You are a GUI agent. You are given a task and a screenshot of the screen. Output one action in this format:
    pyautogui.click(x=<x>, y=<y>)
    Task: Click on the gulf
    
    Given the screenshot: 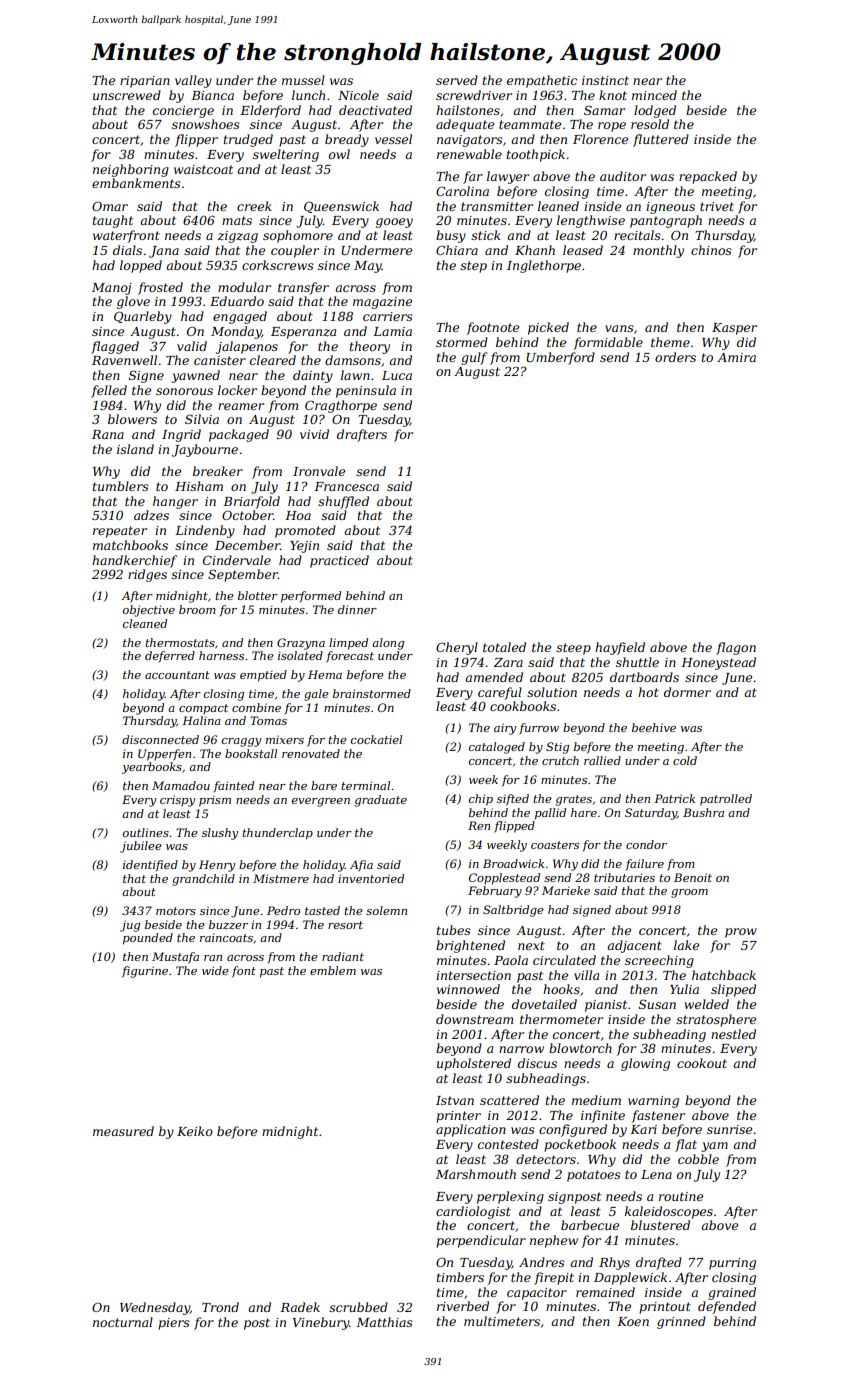 What is the action you would take?
    pyautogui.click(x=474, y=358)
